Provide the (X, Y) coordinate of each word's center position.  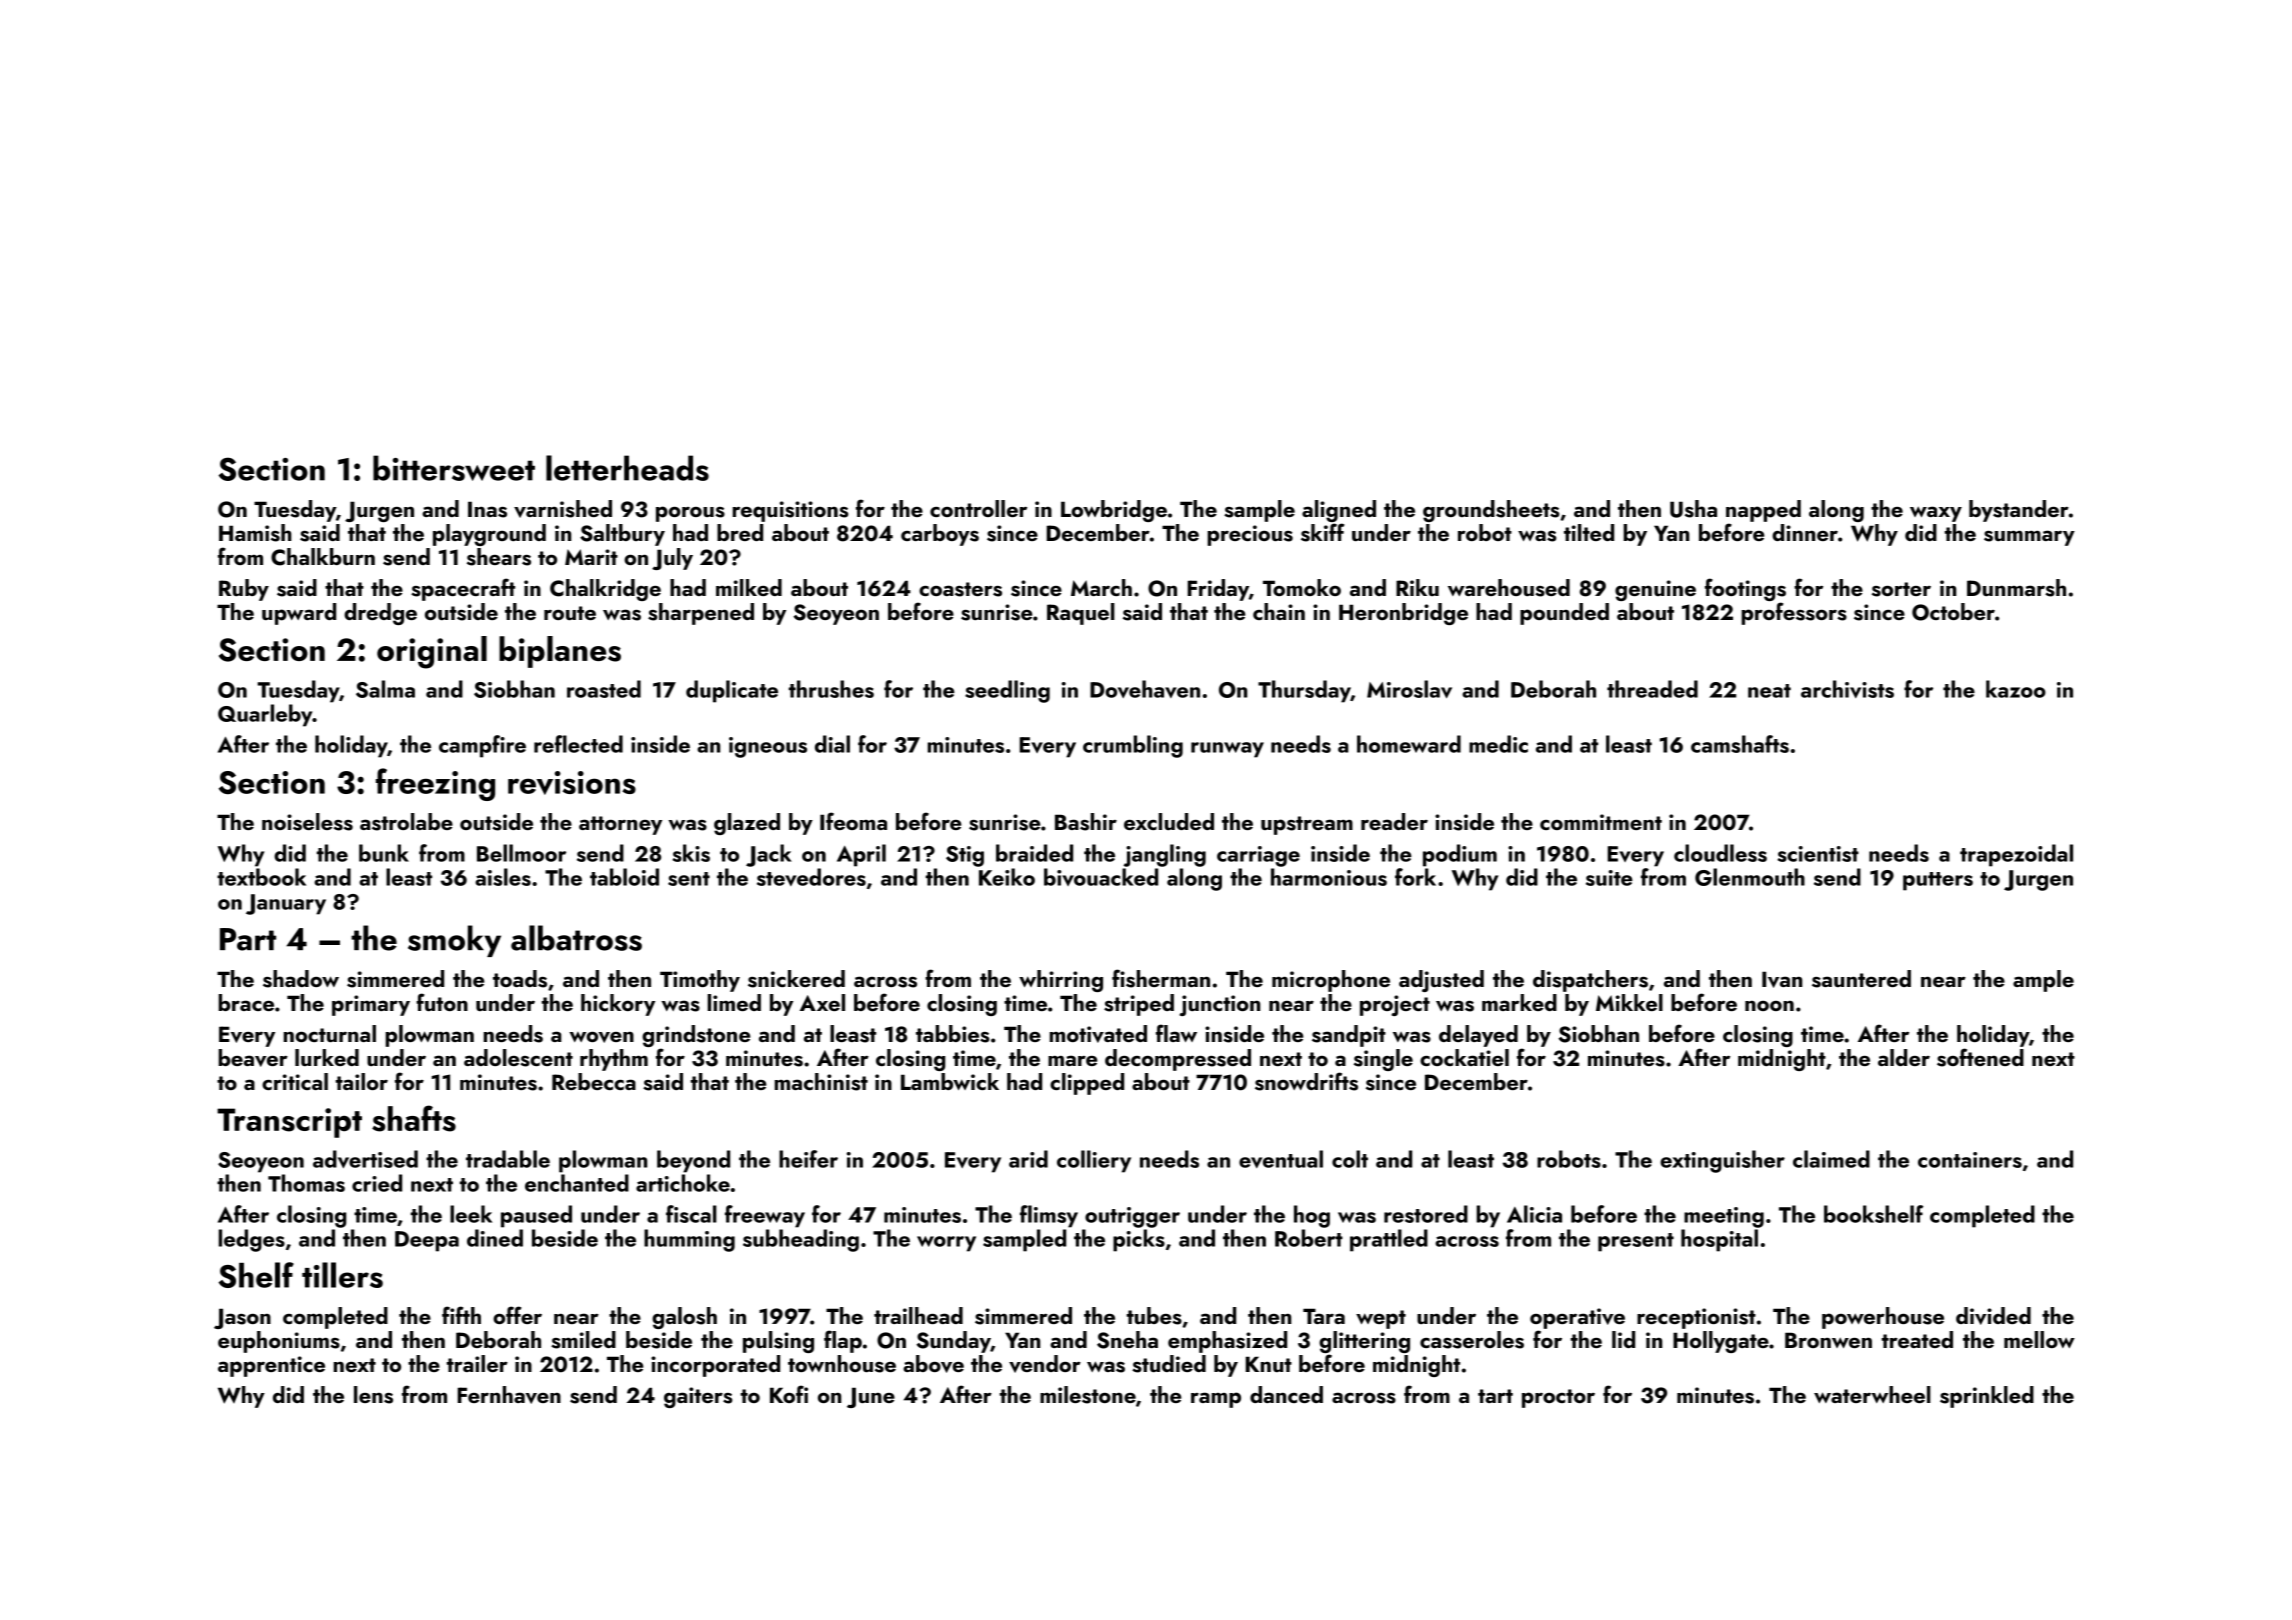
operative (1577, 1318)
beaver (253, 1058)
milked (749, 587)
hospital (1719, 1240)
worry (946, 1244)
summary (2029, 538)
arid (1028, 1159)
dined (495, 1238)
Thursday (1304, 691)
